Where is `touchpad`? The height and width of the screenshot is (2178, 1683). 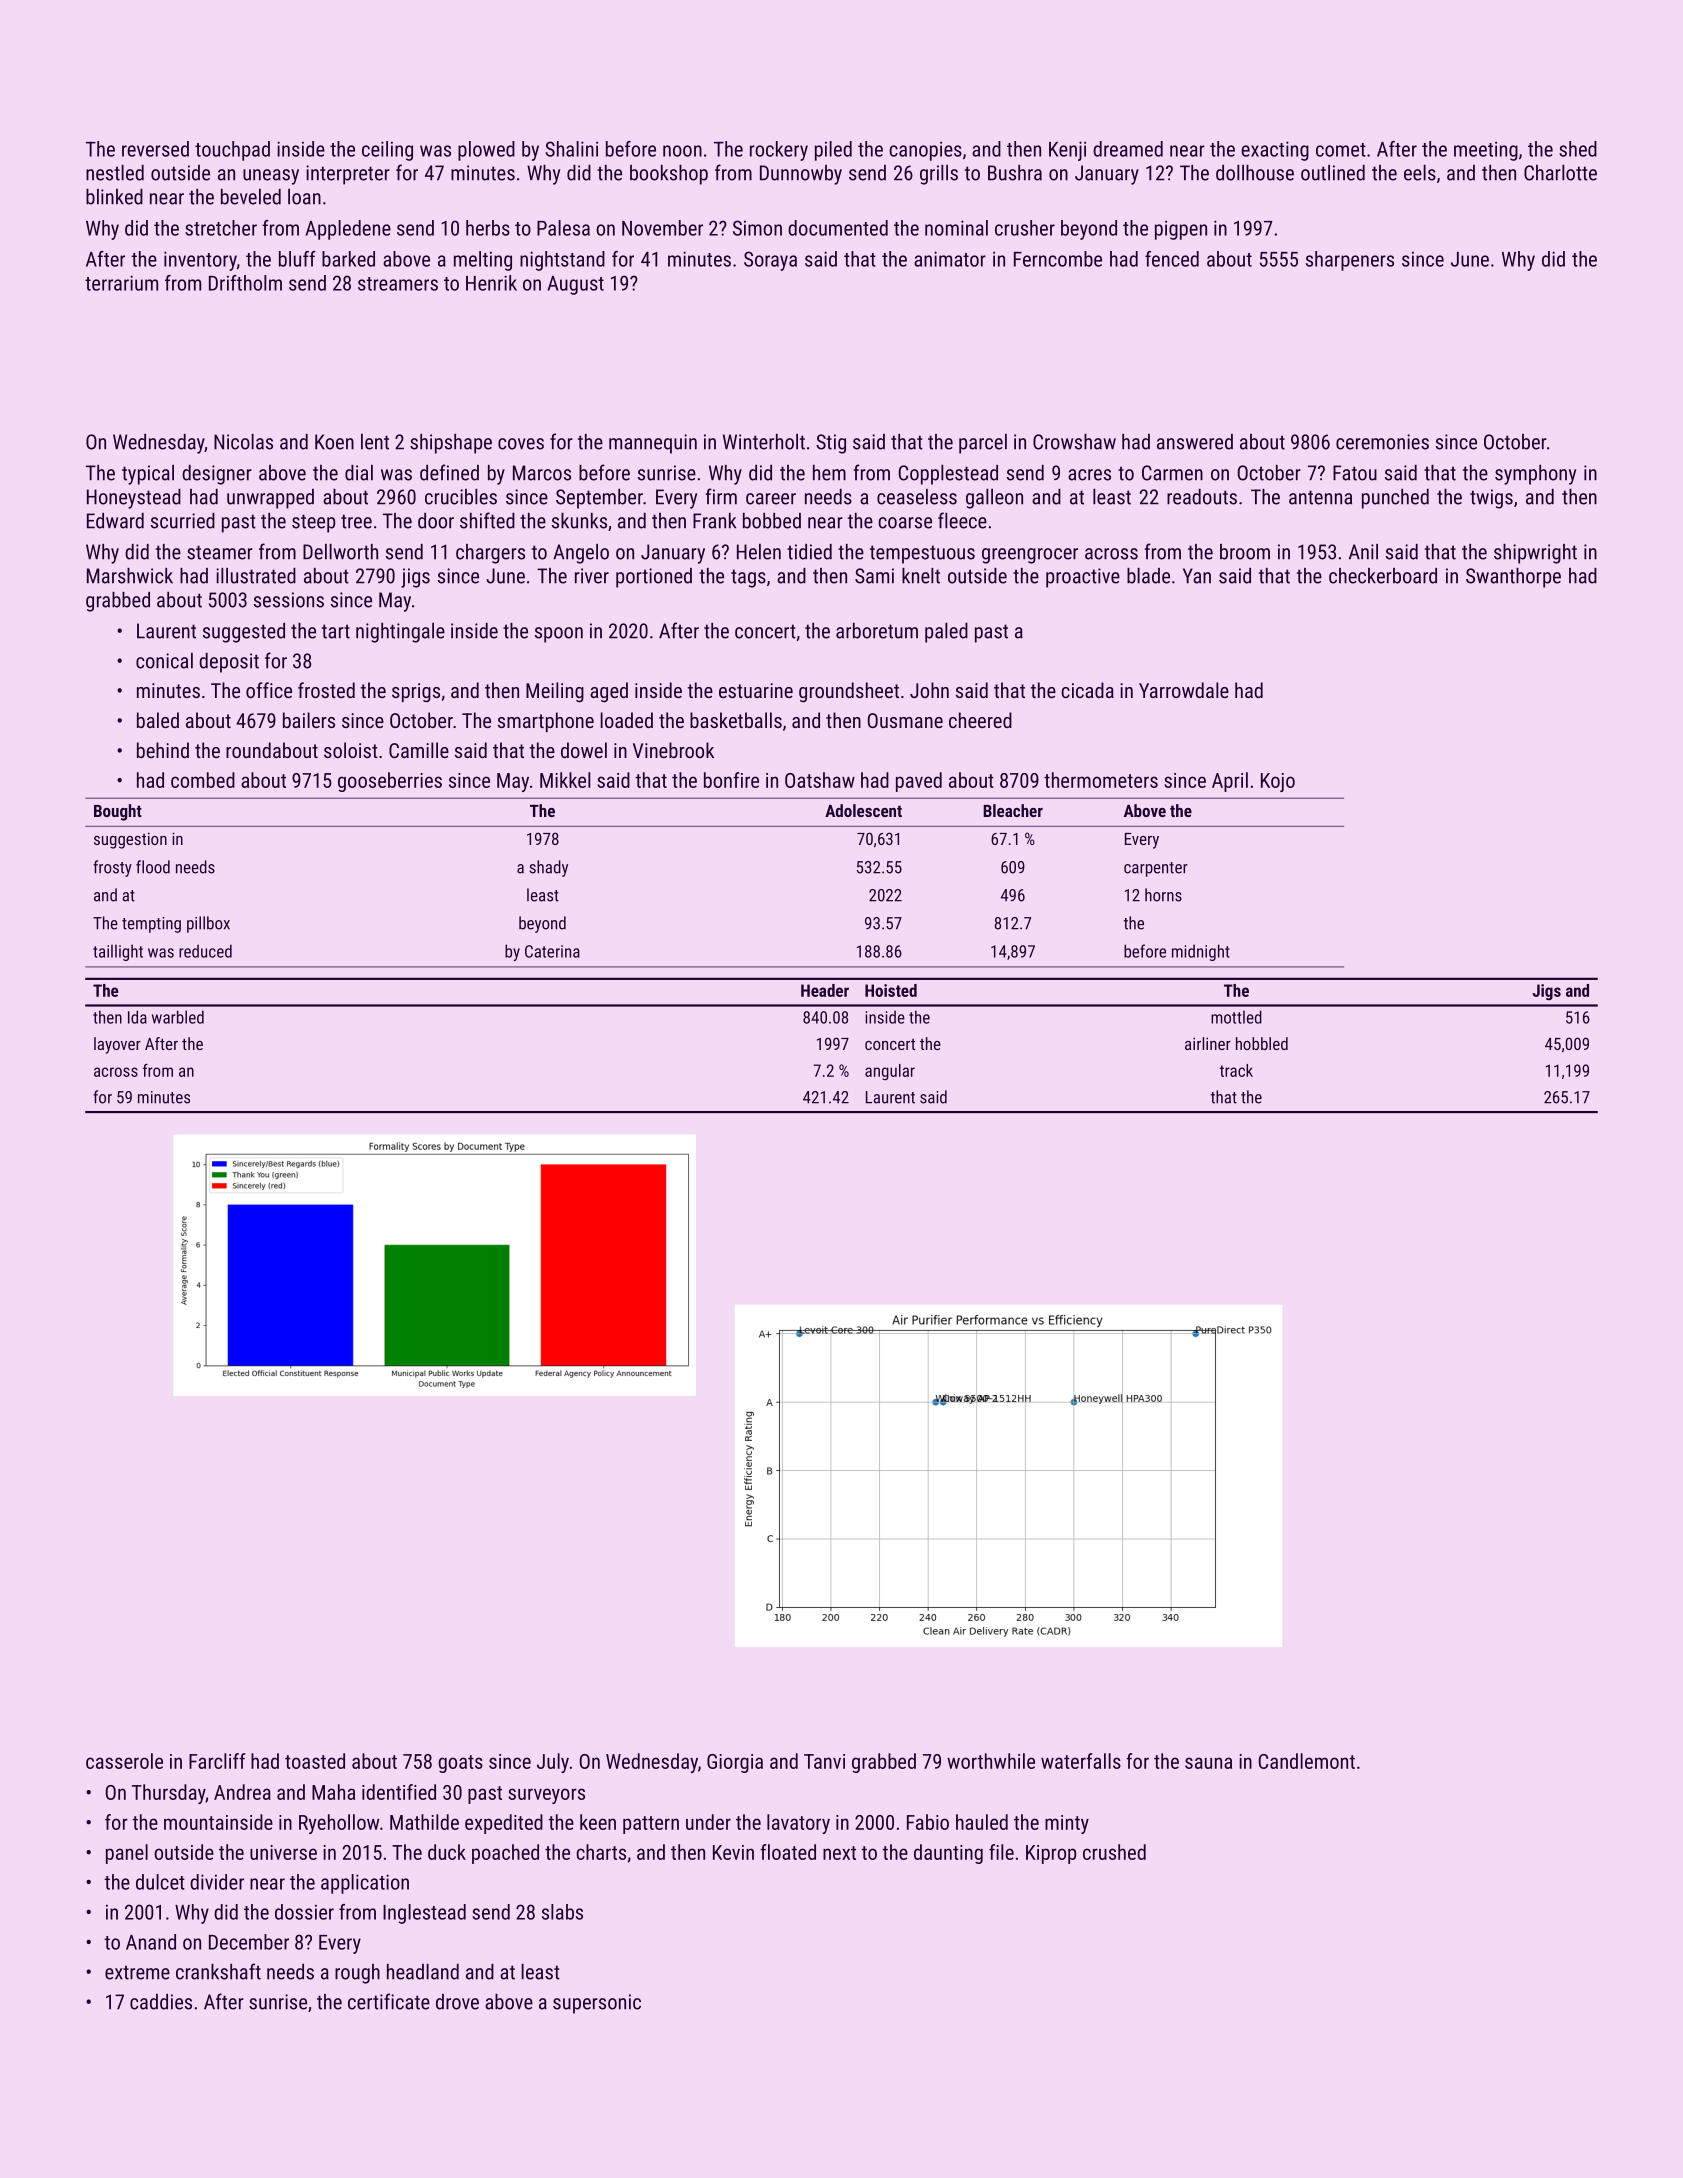 touchpad is located at coordinates (232, 151).
